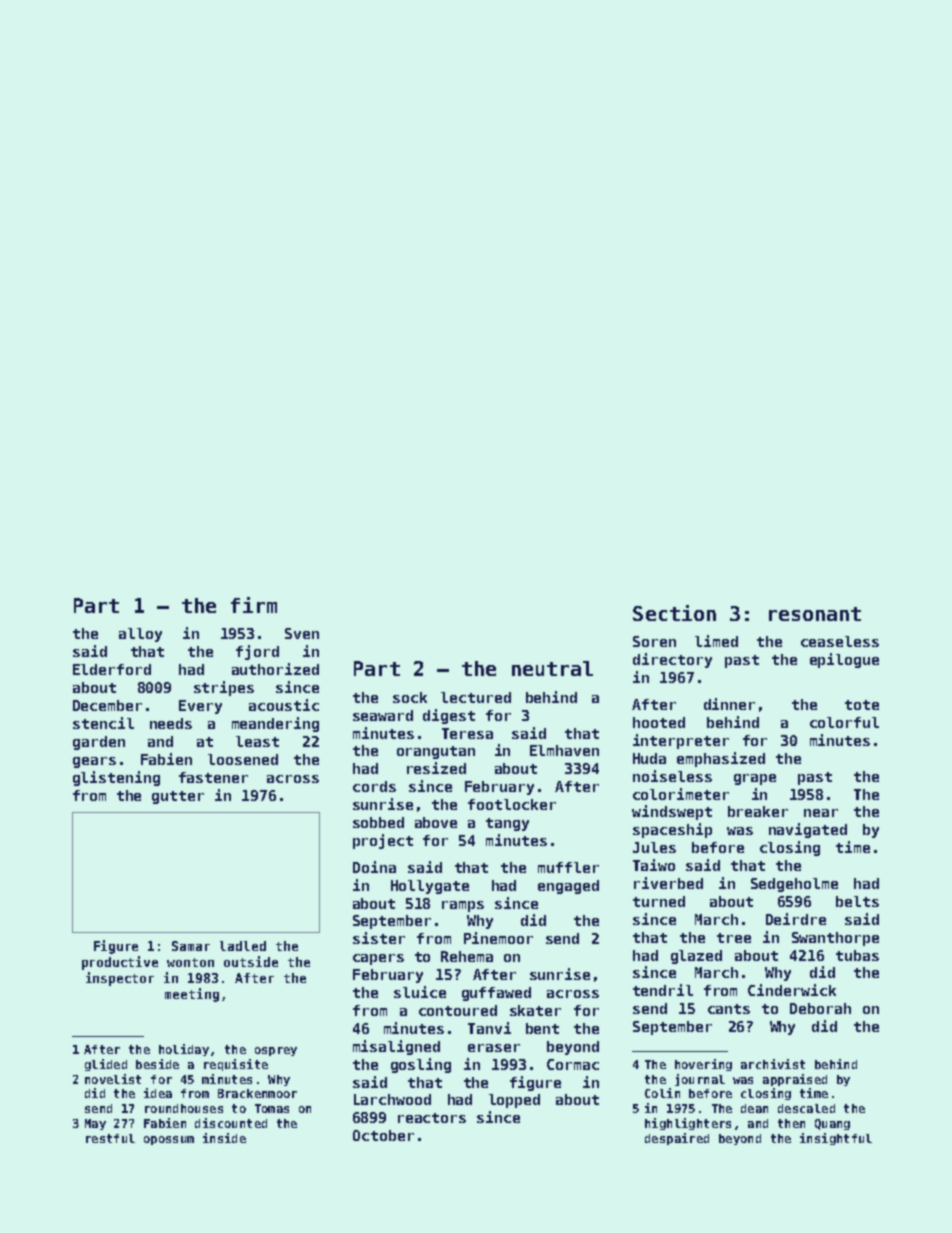 The height and width of the screenshot is (1233, 952). I want to click on dinner, so click(729, 704).
